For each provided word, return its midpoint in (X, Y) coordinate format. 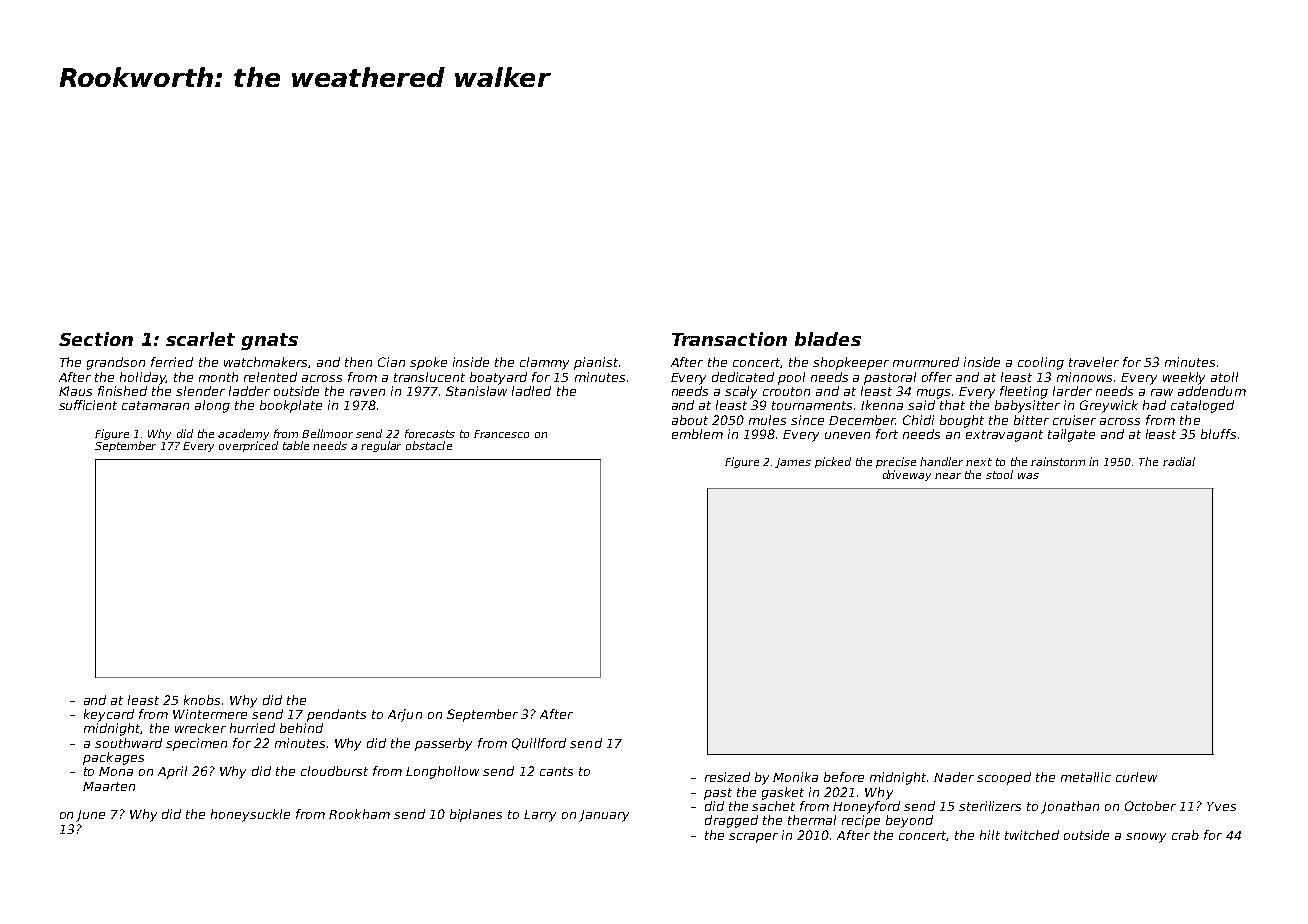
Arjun (405, 715)
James (793, 463)
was (1028, 476)
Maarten (109, 786)
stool (999, 474)
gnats (269, 341)
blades (828, 339)
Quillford (539, 744)
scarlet (200, 339)
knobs (202, 700)
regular (381, 446)
